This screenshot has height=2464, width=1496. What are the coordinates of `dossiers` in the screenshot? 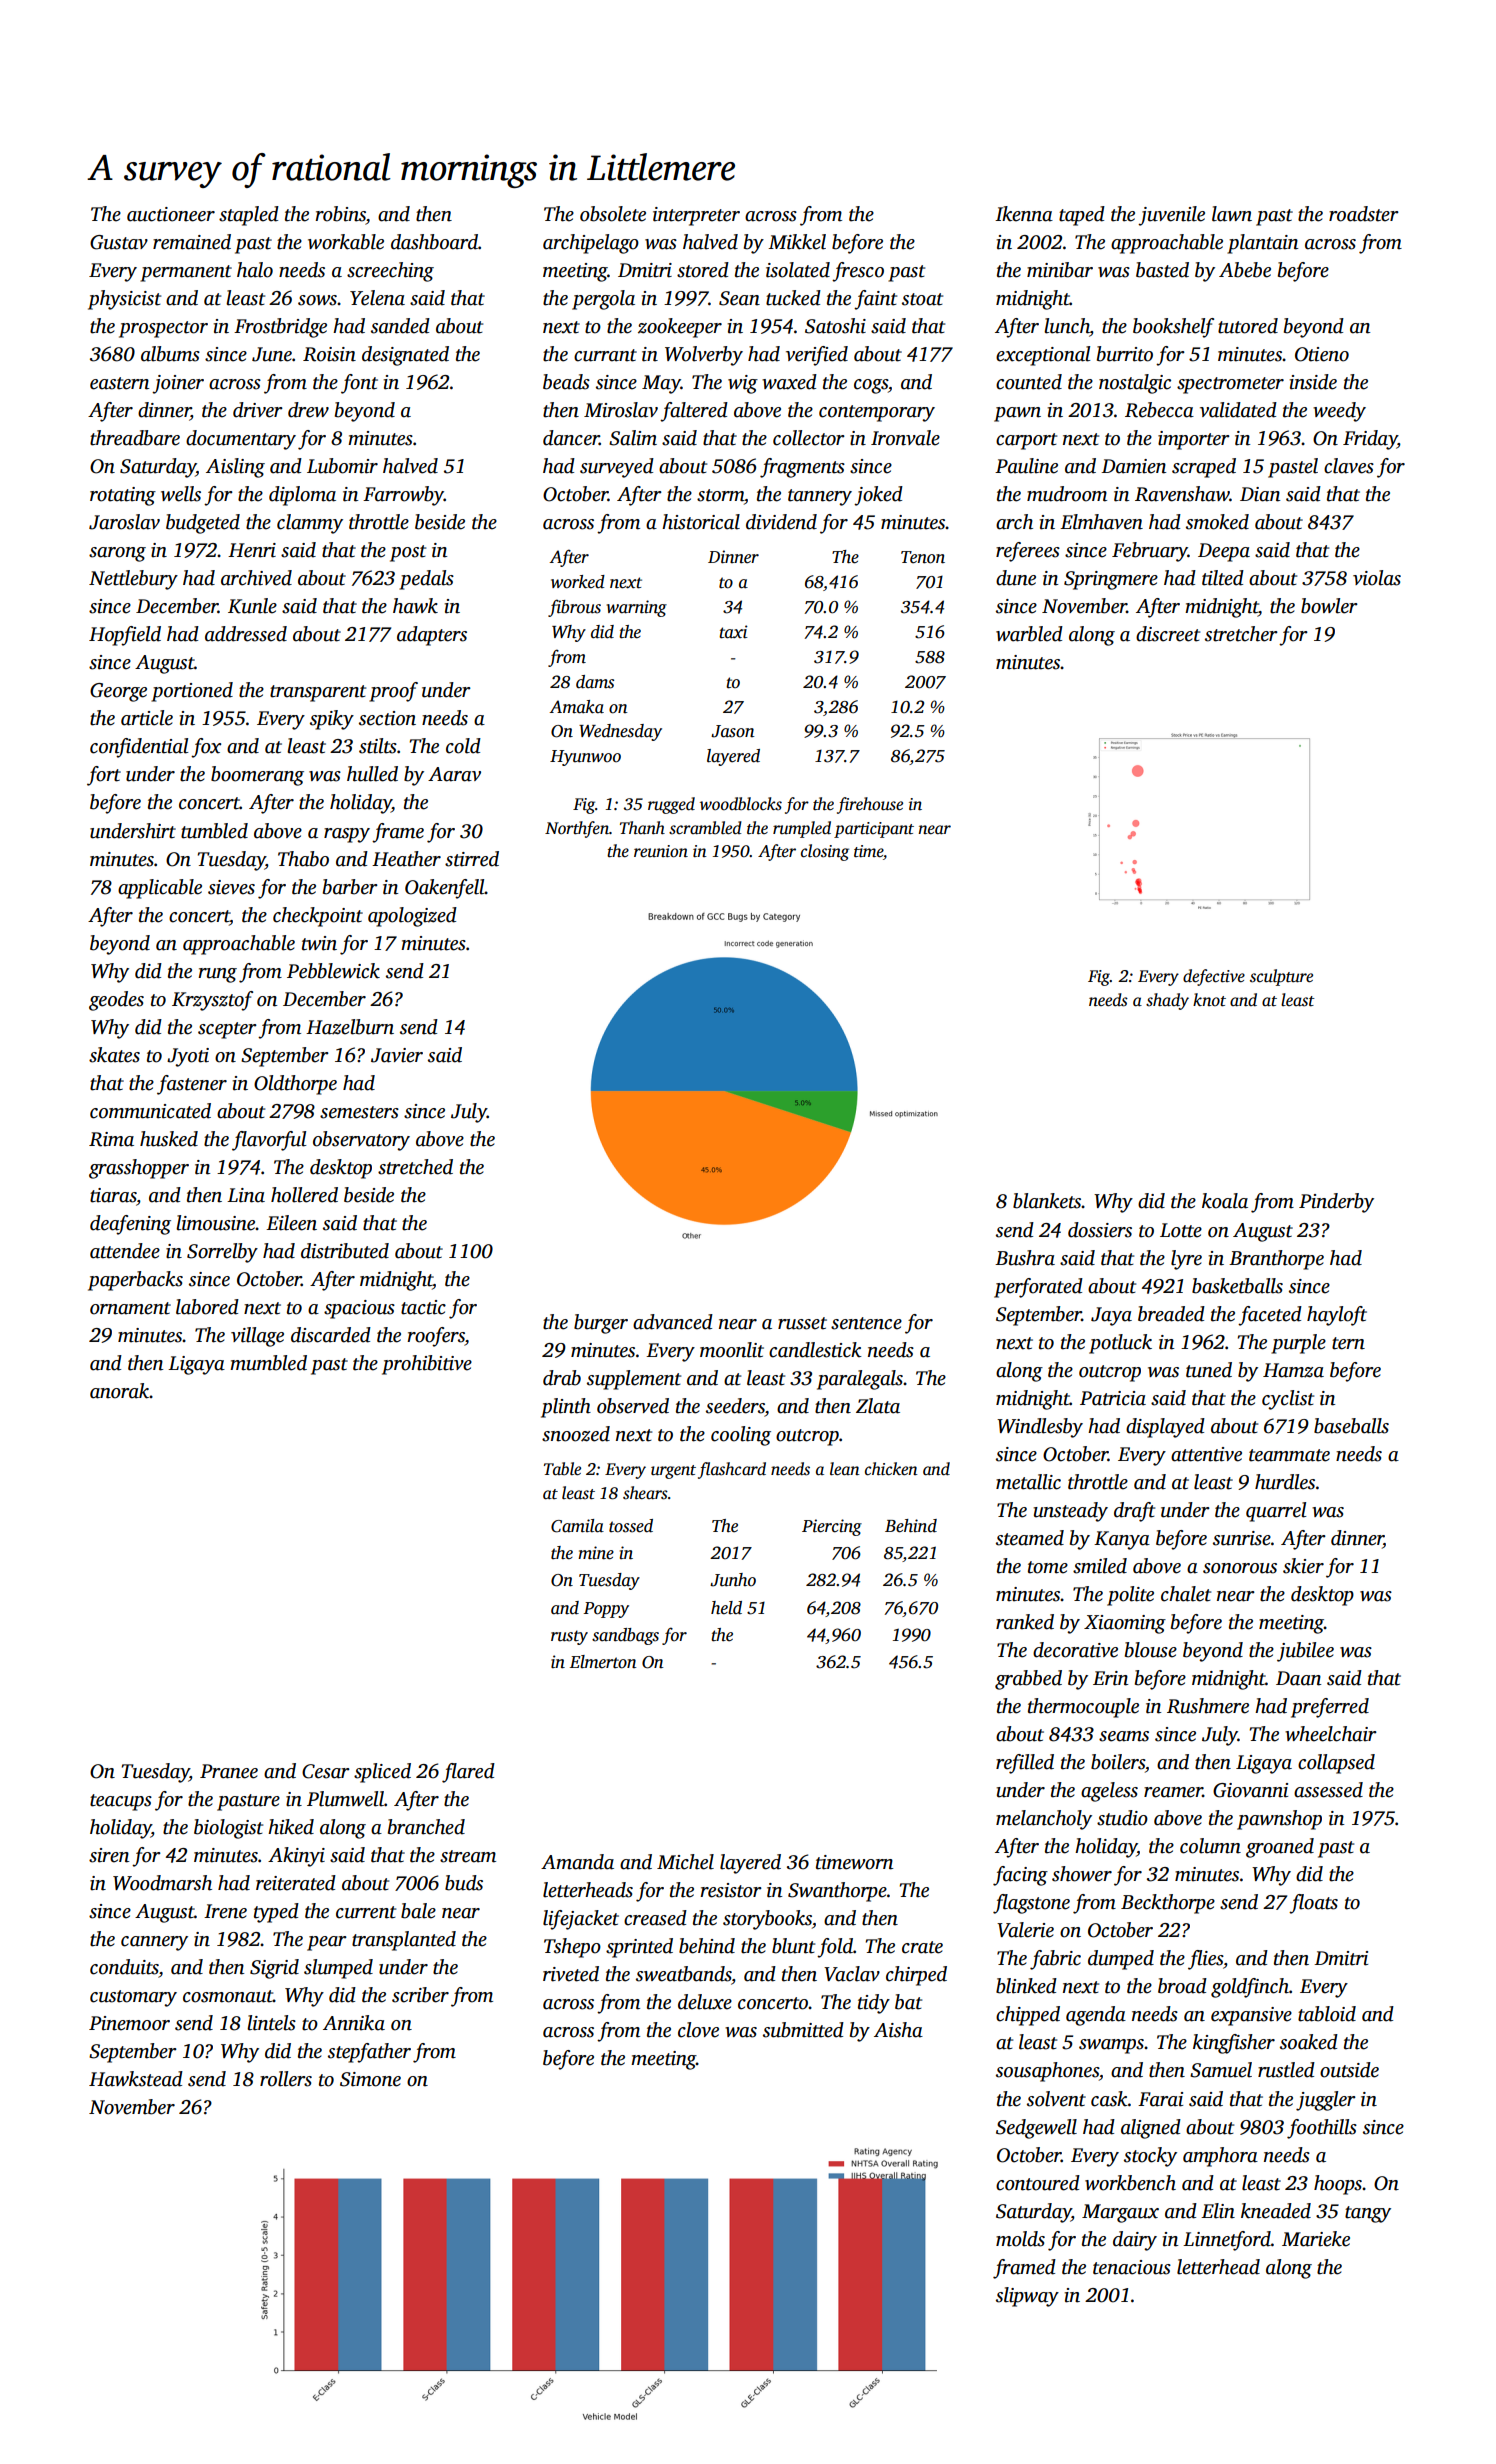 It's located at (1100, 1230).
